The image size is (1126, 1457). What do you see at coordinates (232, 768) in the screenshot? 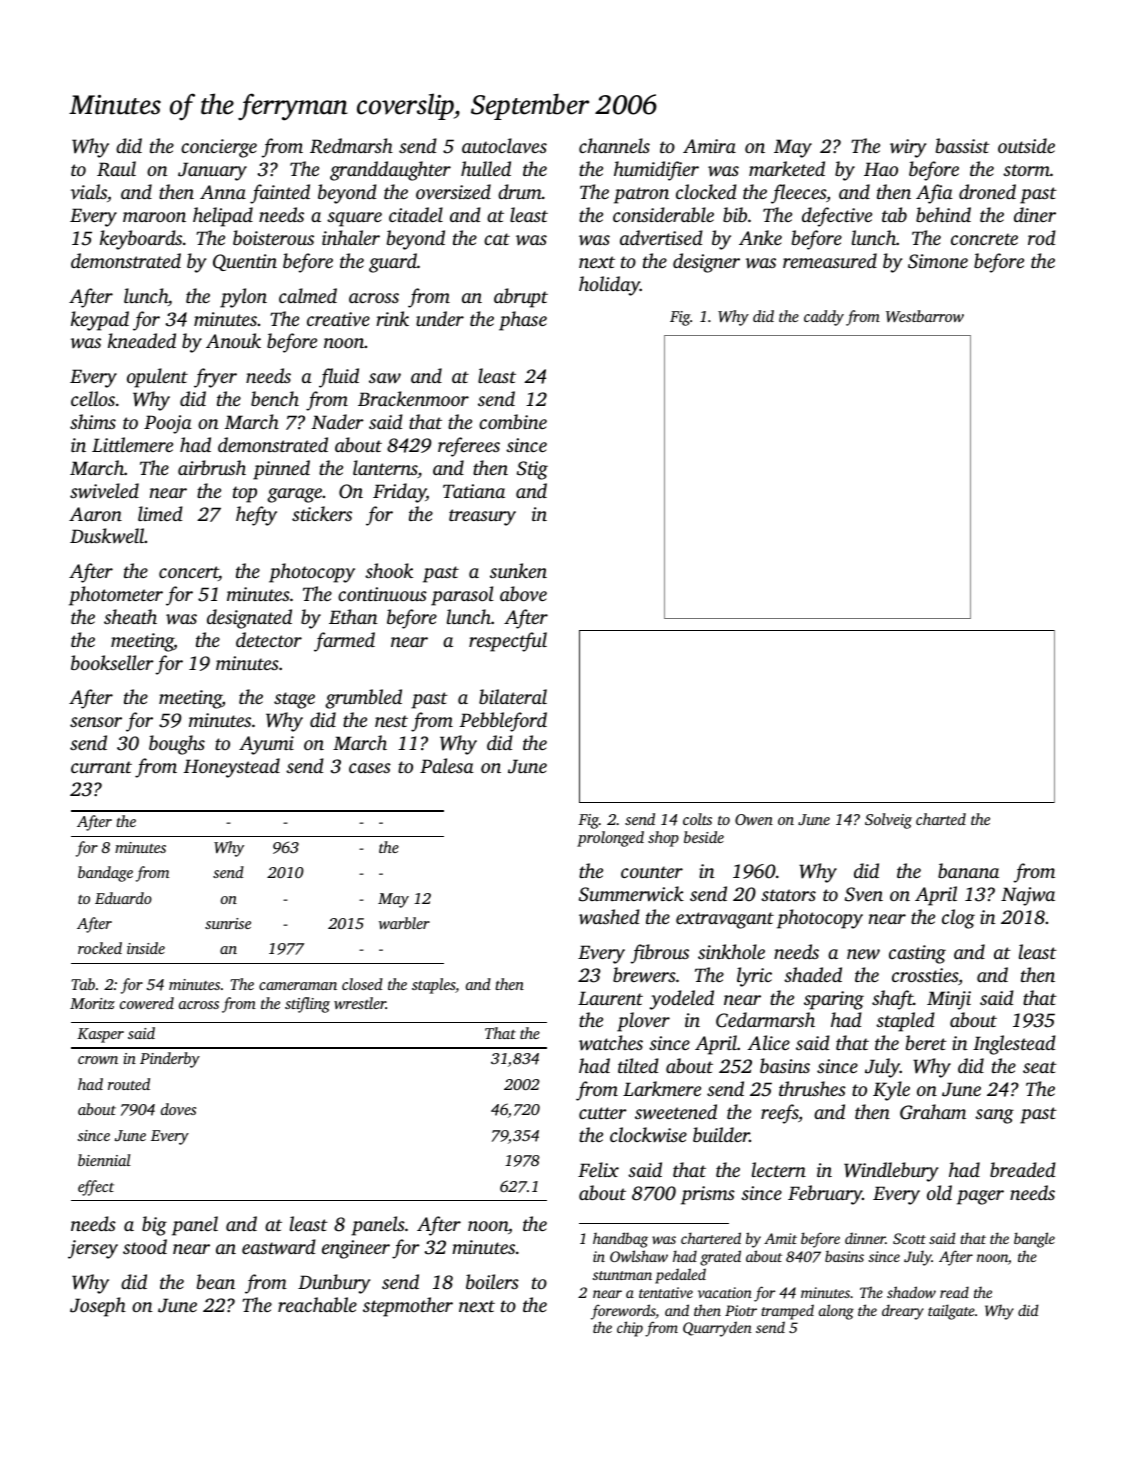
I see `Honeystead` at bounding box center [232, 768].
